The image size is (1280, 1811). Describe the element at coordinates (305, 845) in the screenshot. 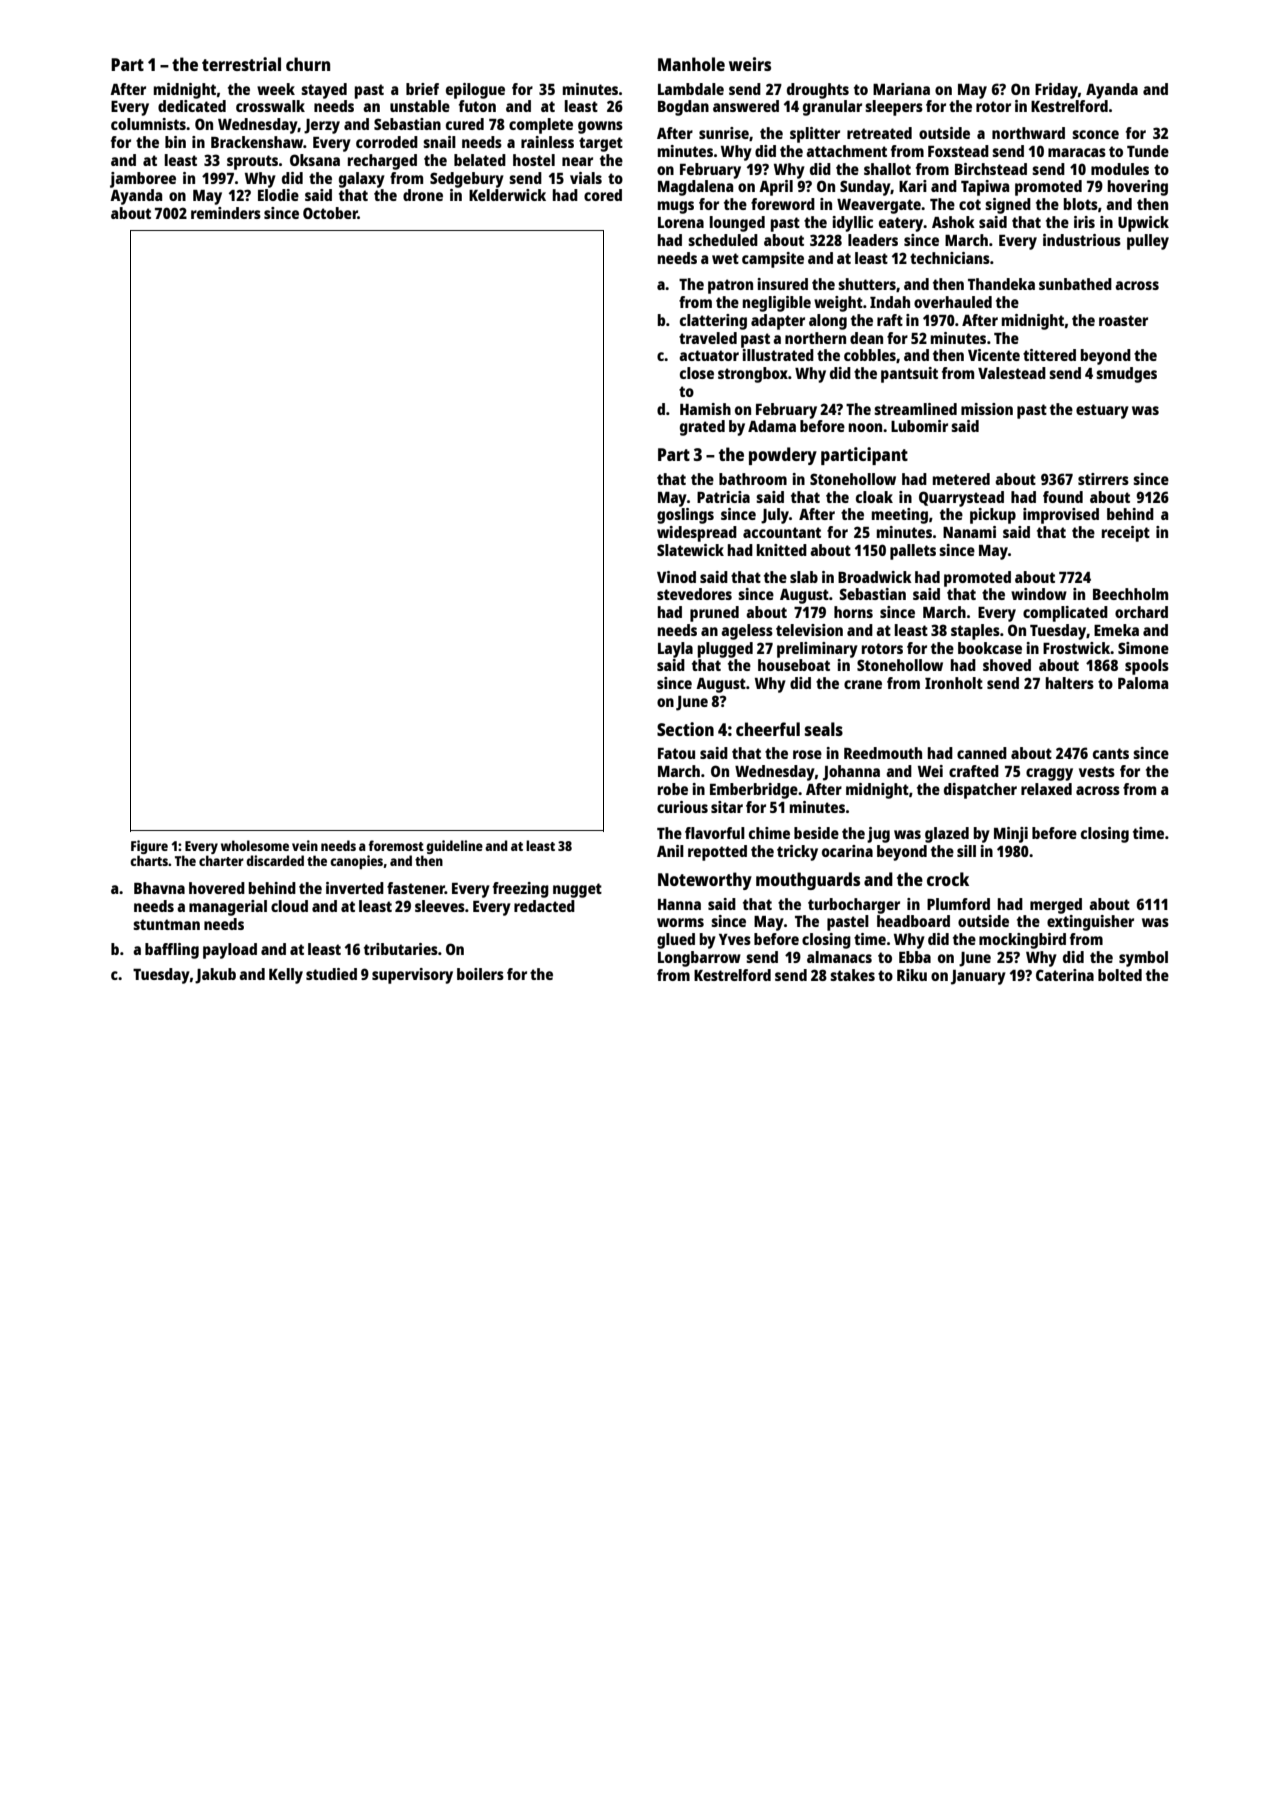

I see `vein` at that location.
